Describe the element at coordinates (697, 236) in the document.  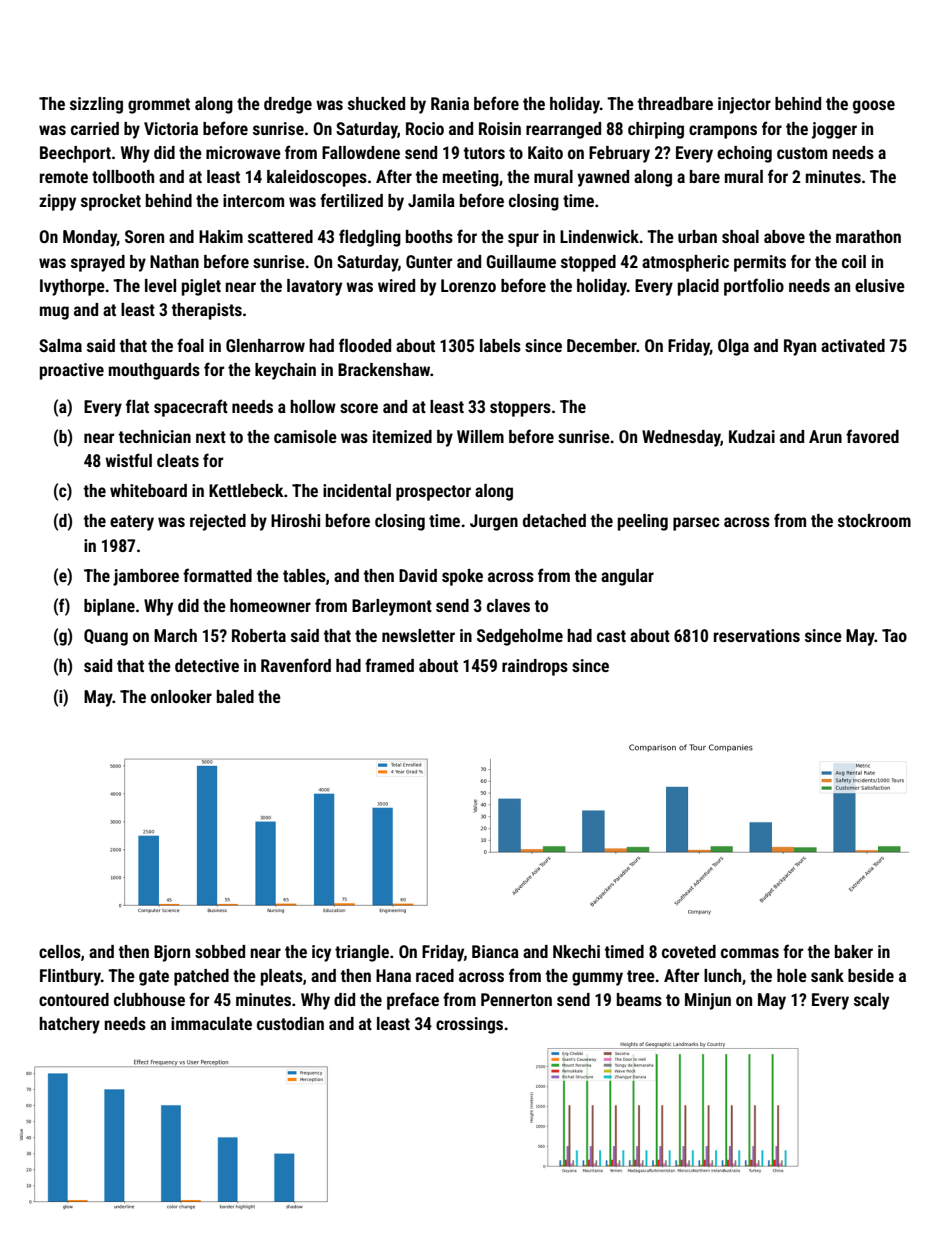
I see `urban` at that location.
